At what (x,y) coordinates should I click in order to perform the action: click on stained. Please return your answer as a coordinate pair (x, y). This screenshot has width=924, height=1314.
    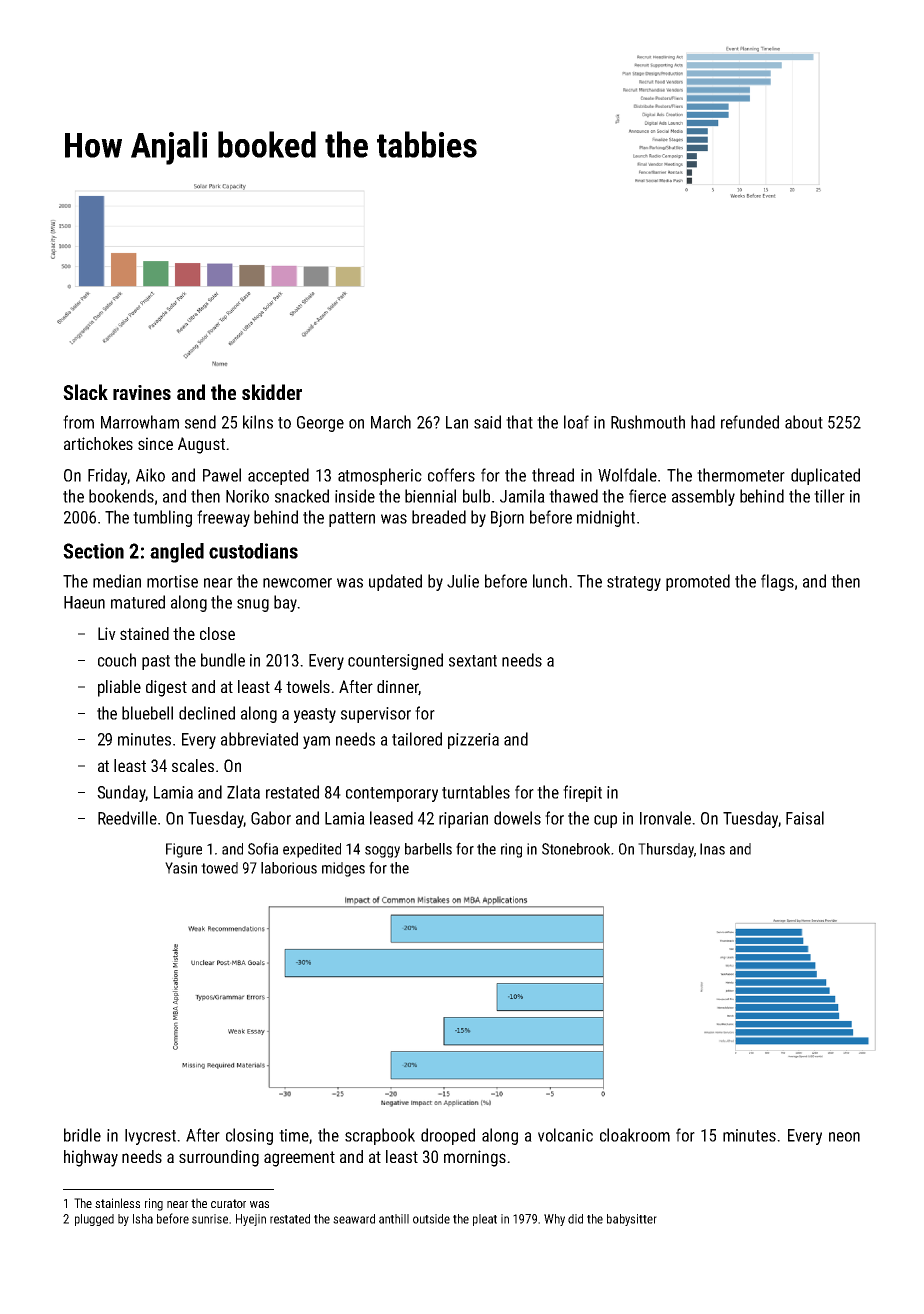
    Looking at the image, I should click on (144, 633).
